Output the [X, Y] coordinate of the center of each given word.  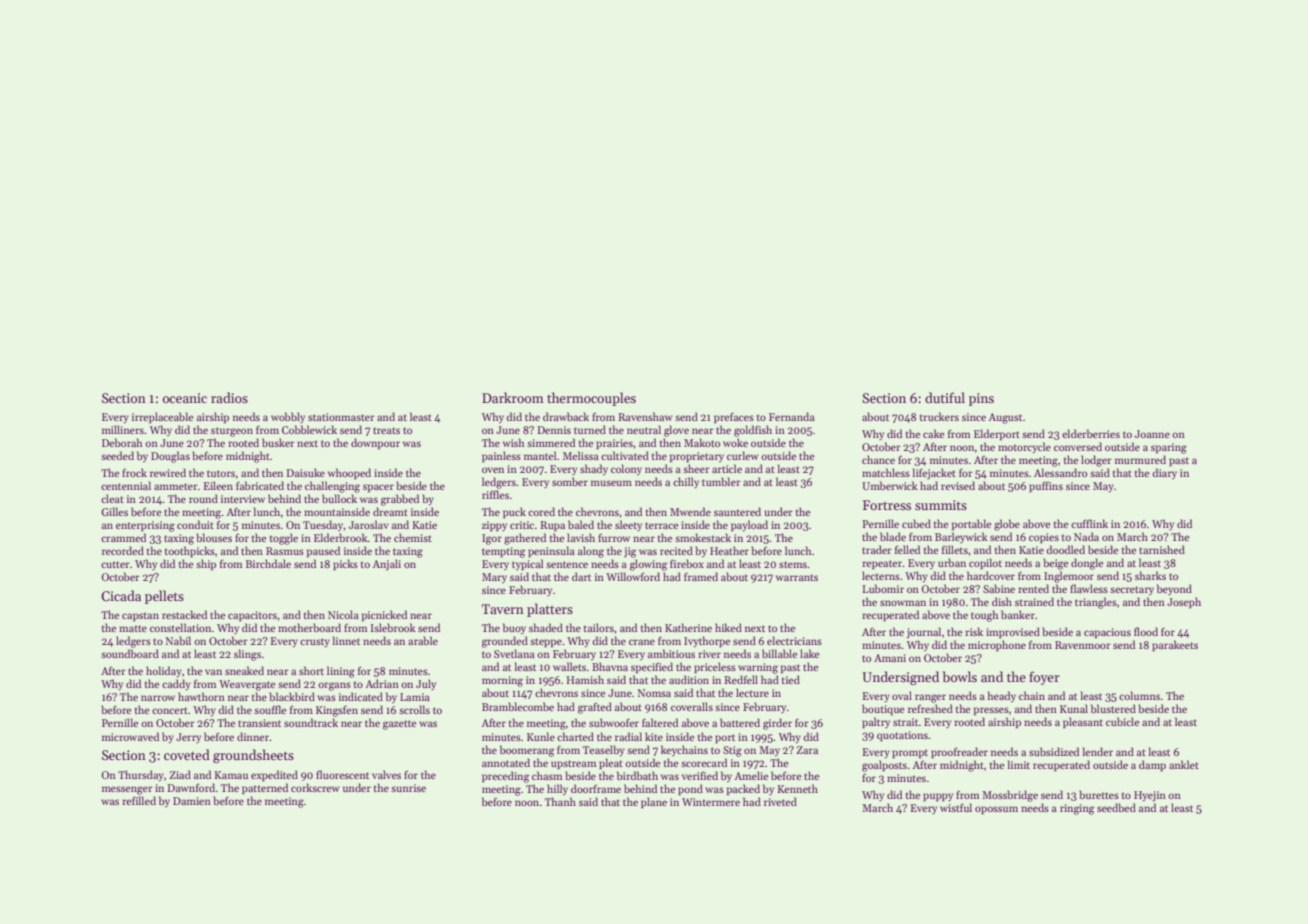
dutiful [945, 397]
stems [793, 564]
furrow [614, 538]
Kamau [231, 775]
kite [654, 736]
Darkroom [513, 397]
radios [229, 397]
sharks [1150, 575]
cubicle [1122, 721]
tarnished [1162, 549]
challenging [332, 487]
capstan [140, 617]
